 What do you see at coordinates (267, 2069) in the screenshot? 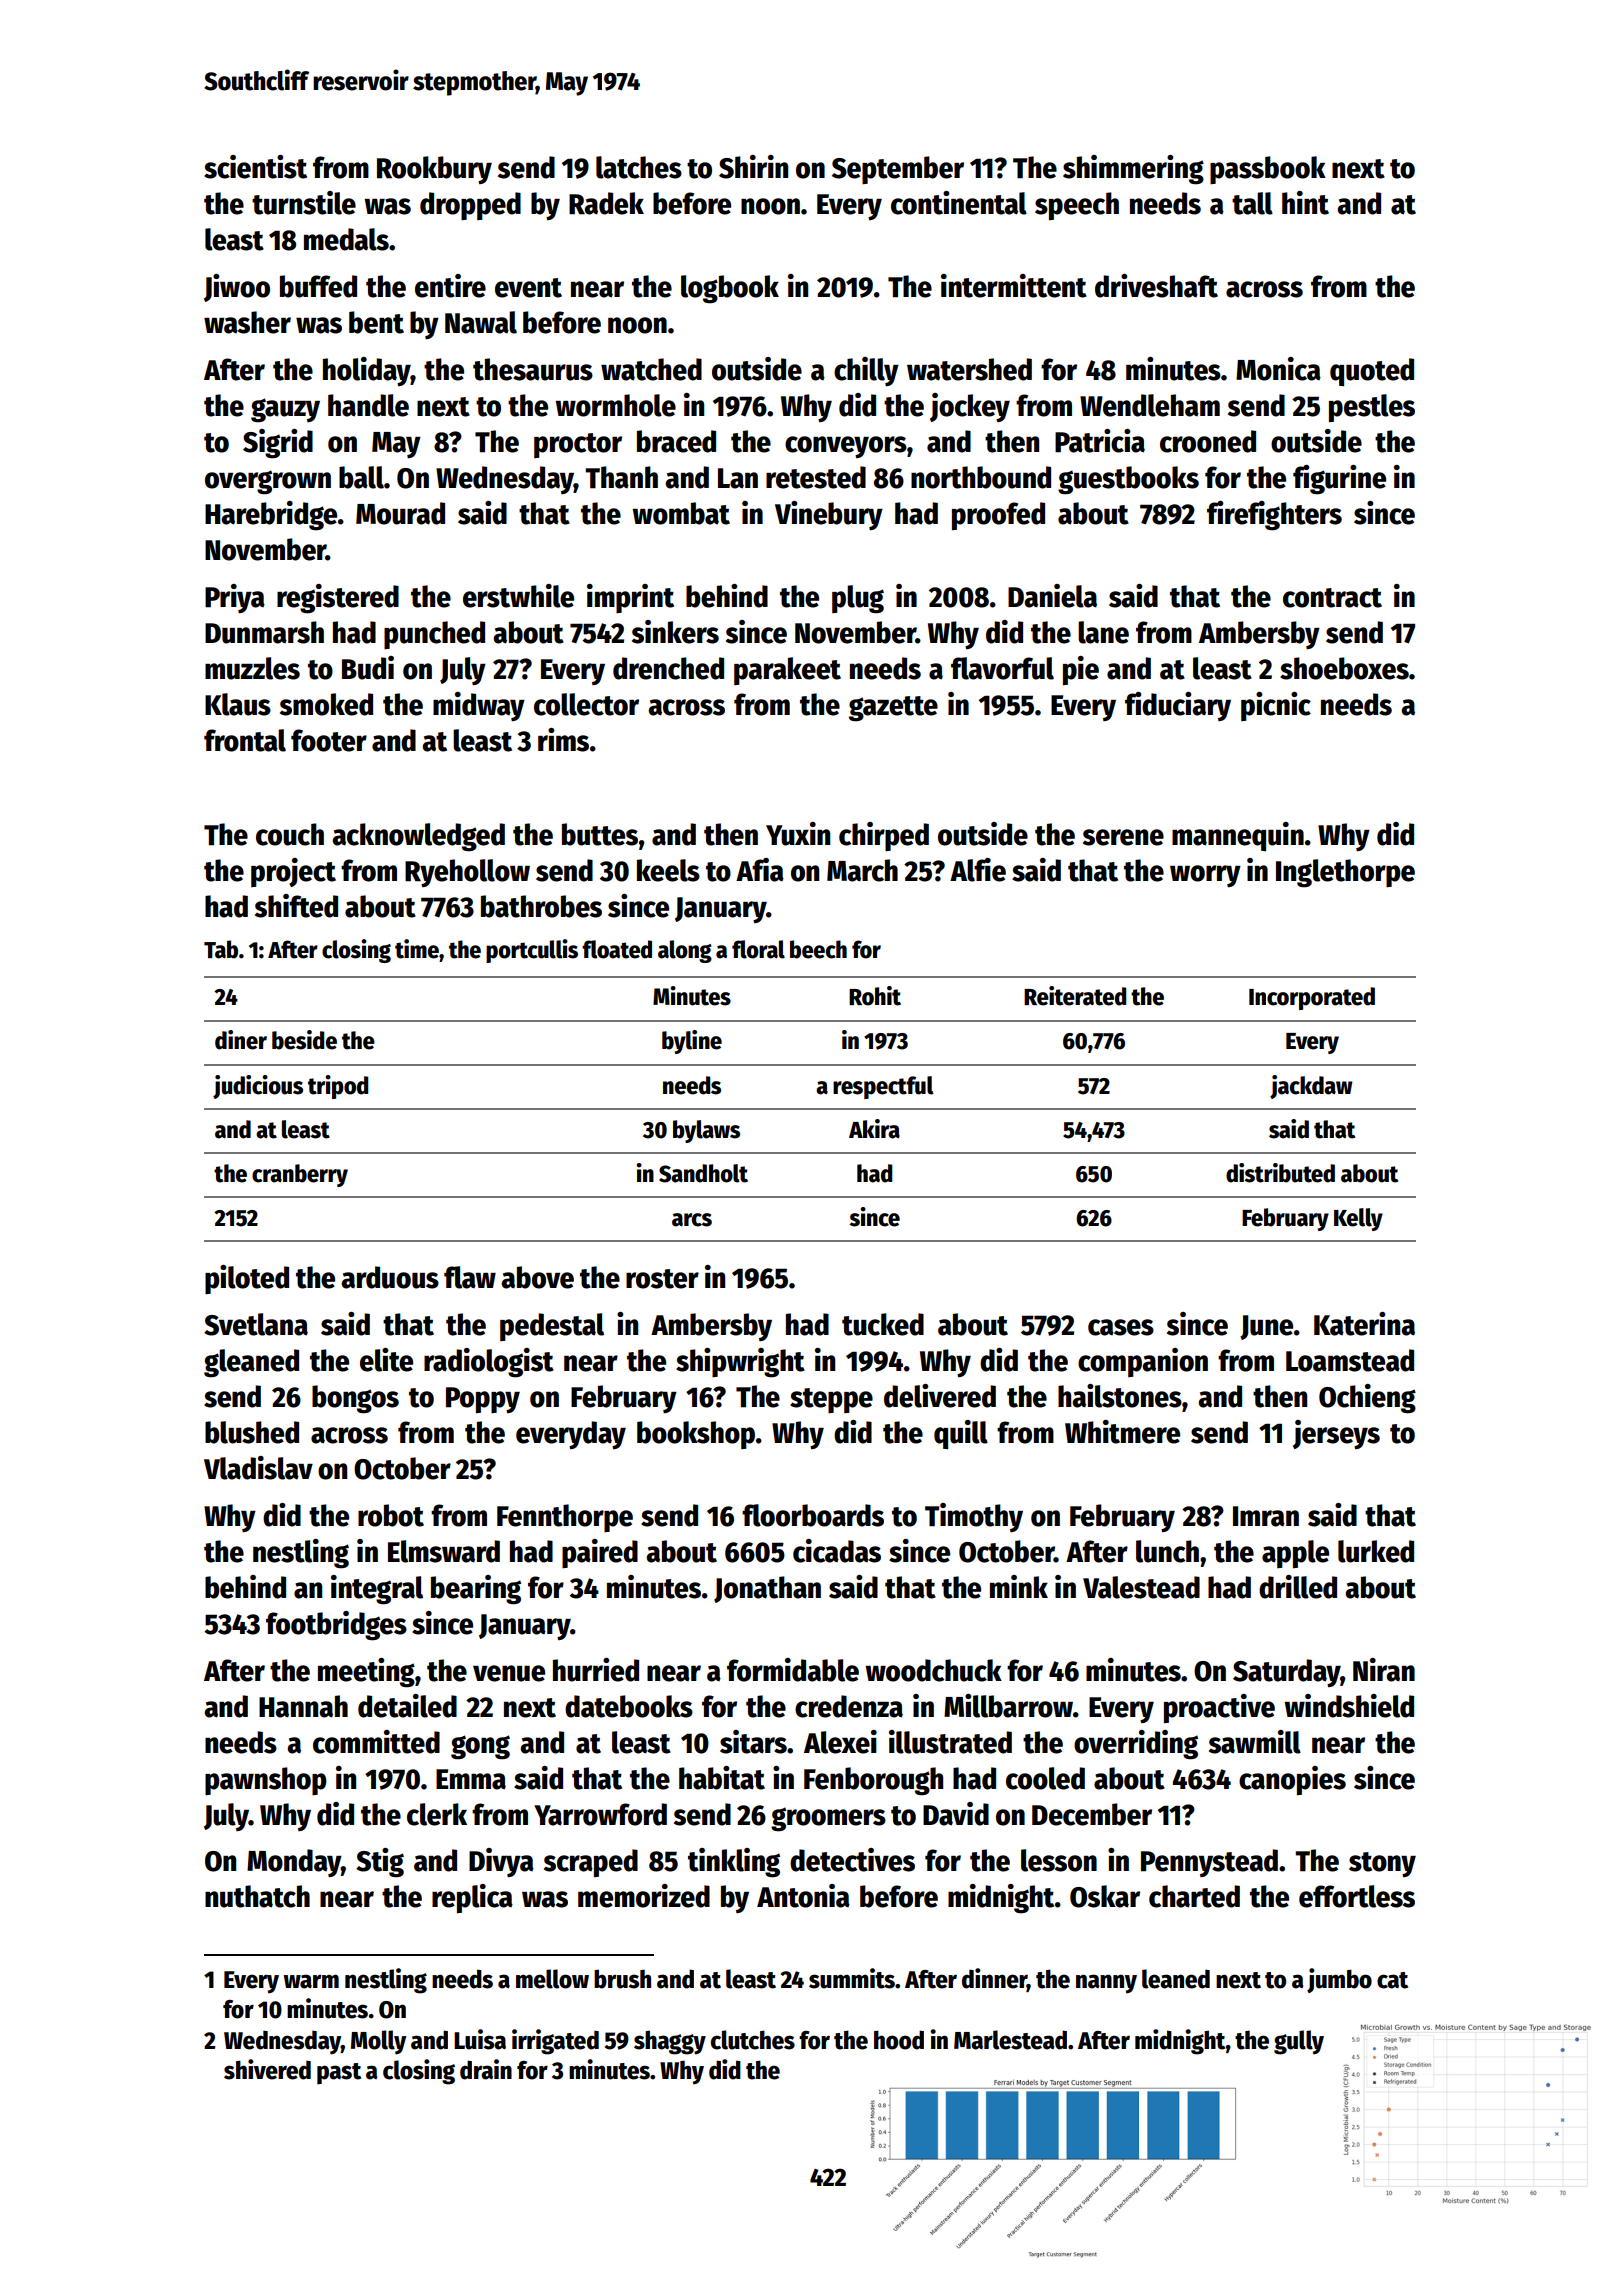
I see `shivered` at bounding box center [267, 2069].
